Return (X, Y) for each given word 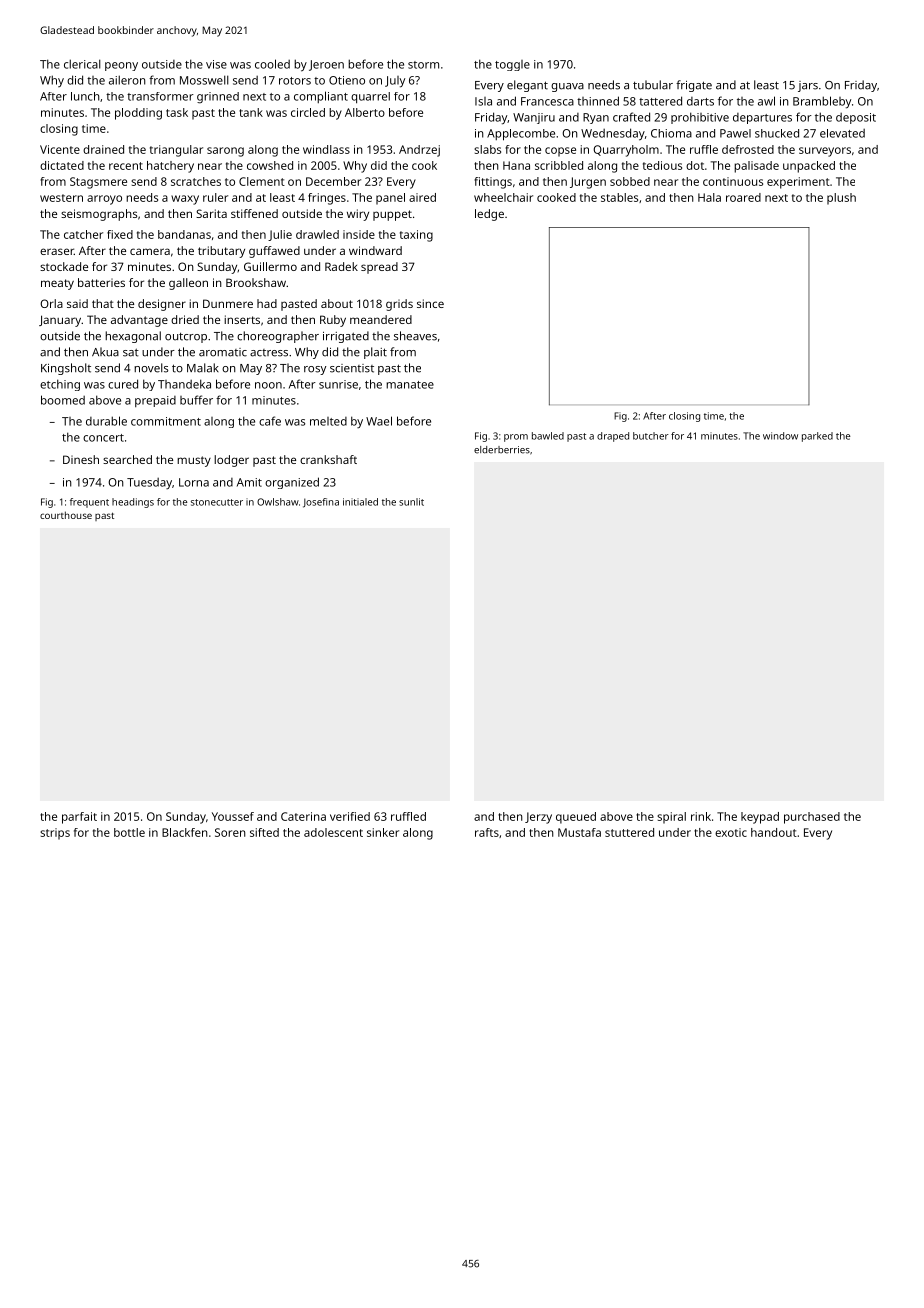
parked (817, 437)
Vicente (60, 149)
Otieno (347, 80)
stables (619, 197)
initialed (360, 502)
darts (700, 101)
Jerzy (538, 818)
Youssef (233, 816)
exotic (731, 832)
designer (162, 305)
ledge (489, 215)
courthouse (66, 515)
